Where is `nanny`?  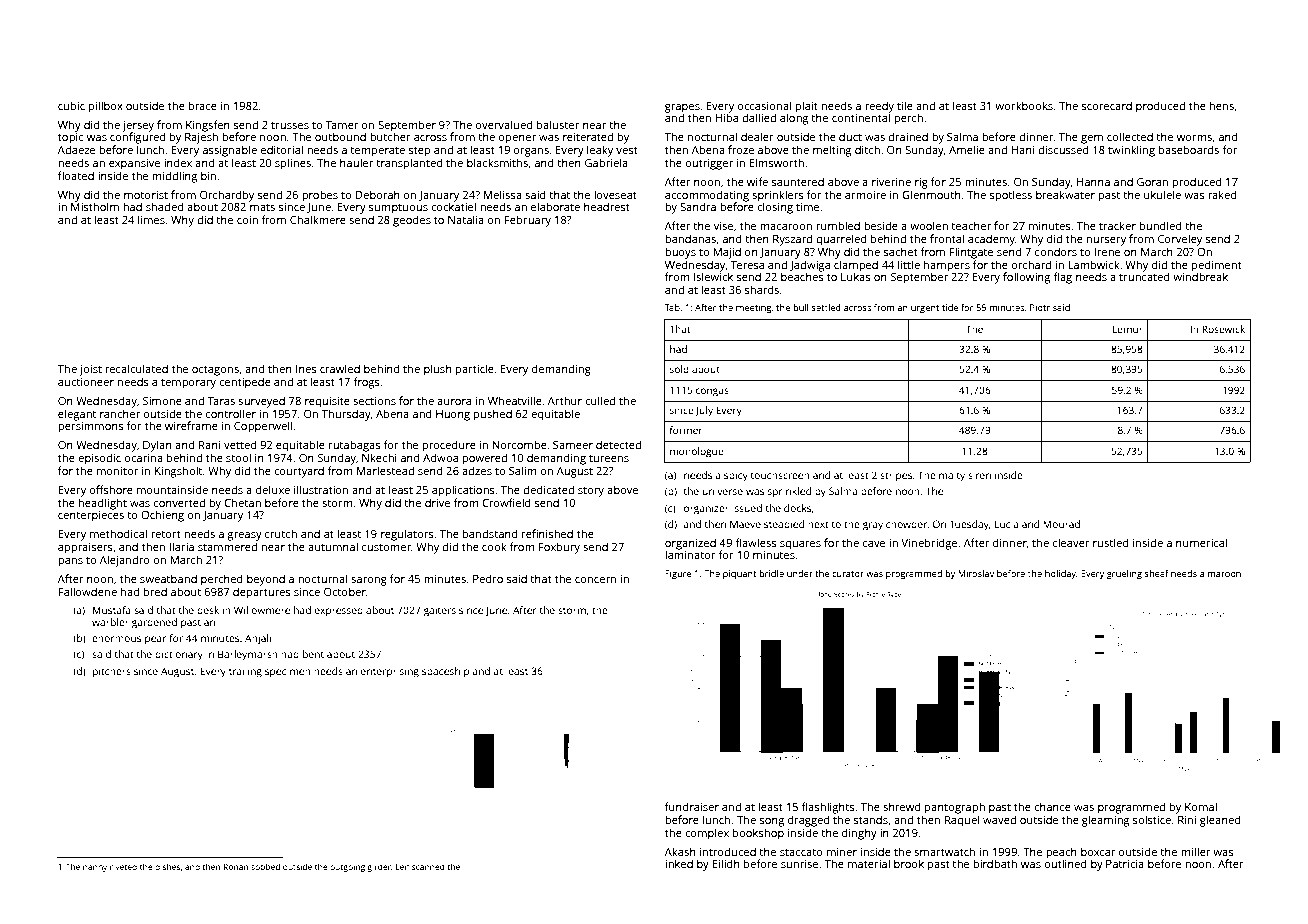
nanny is located at coordinates (95, 868).
